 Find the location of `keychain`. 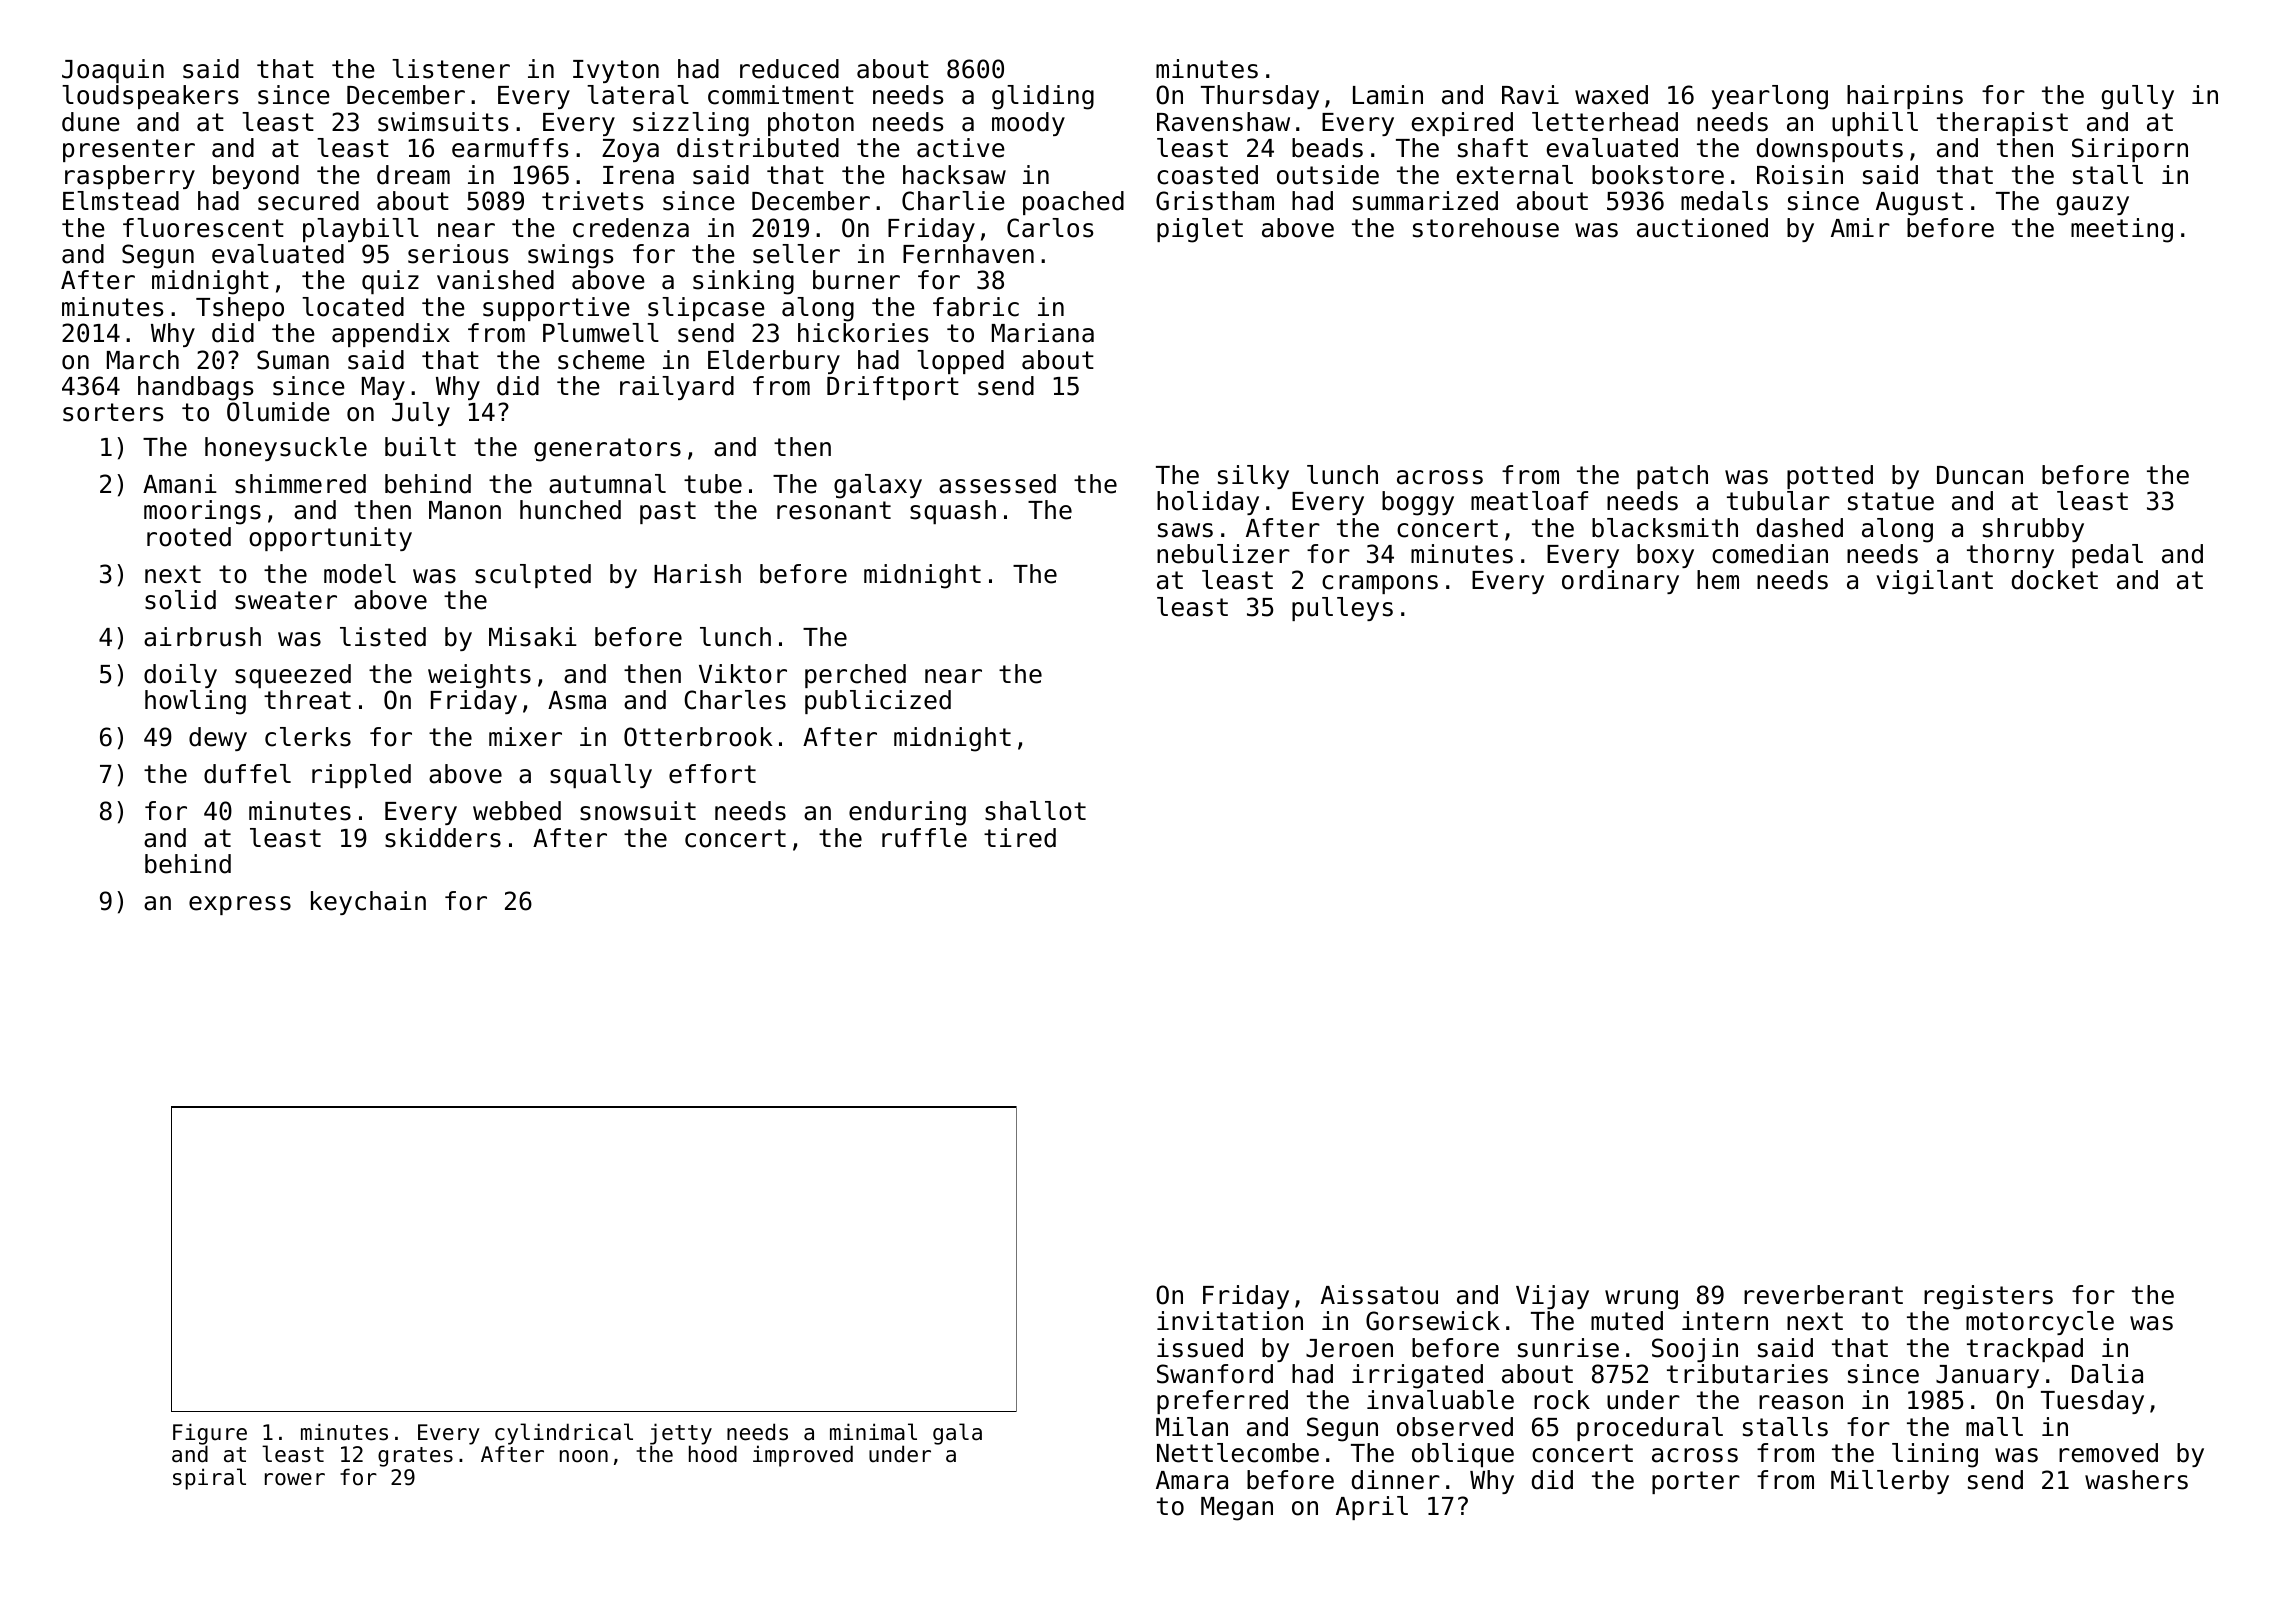

keychain is located at coordinates (368, 903).
